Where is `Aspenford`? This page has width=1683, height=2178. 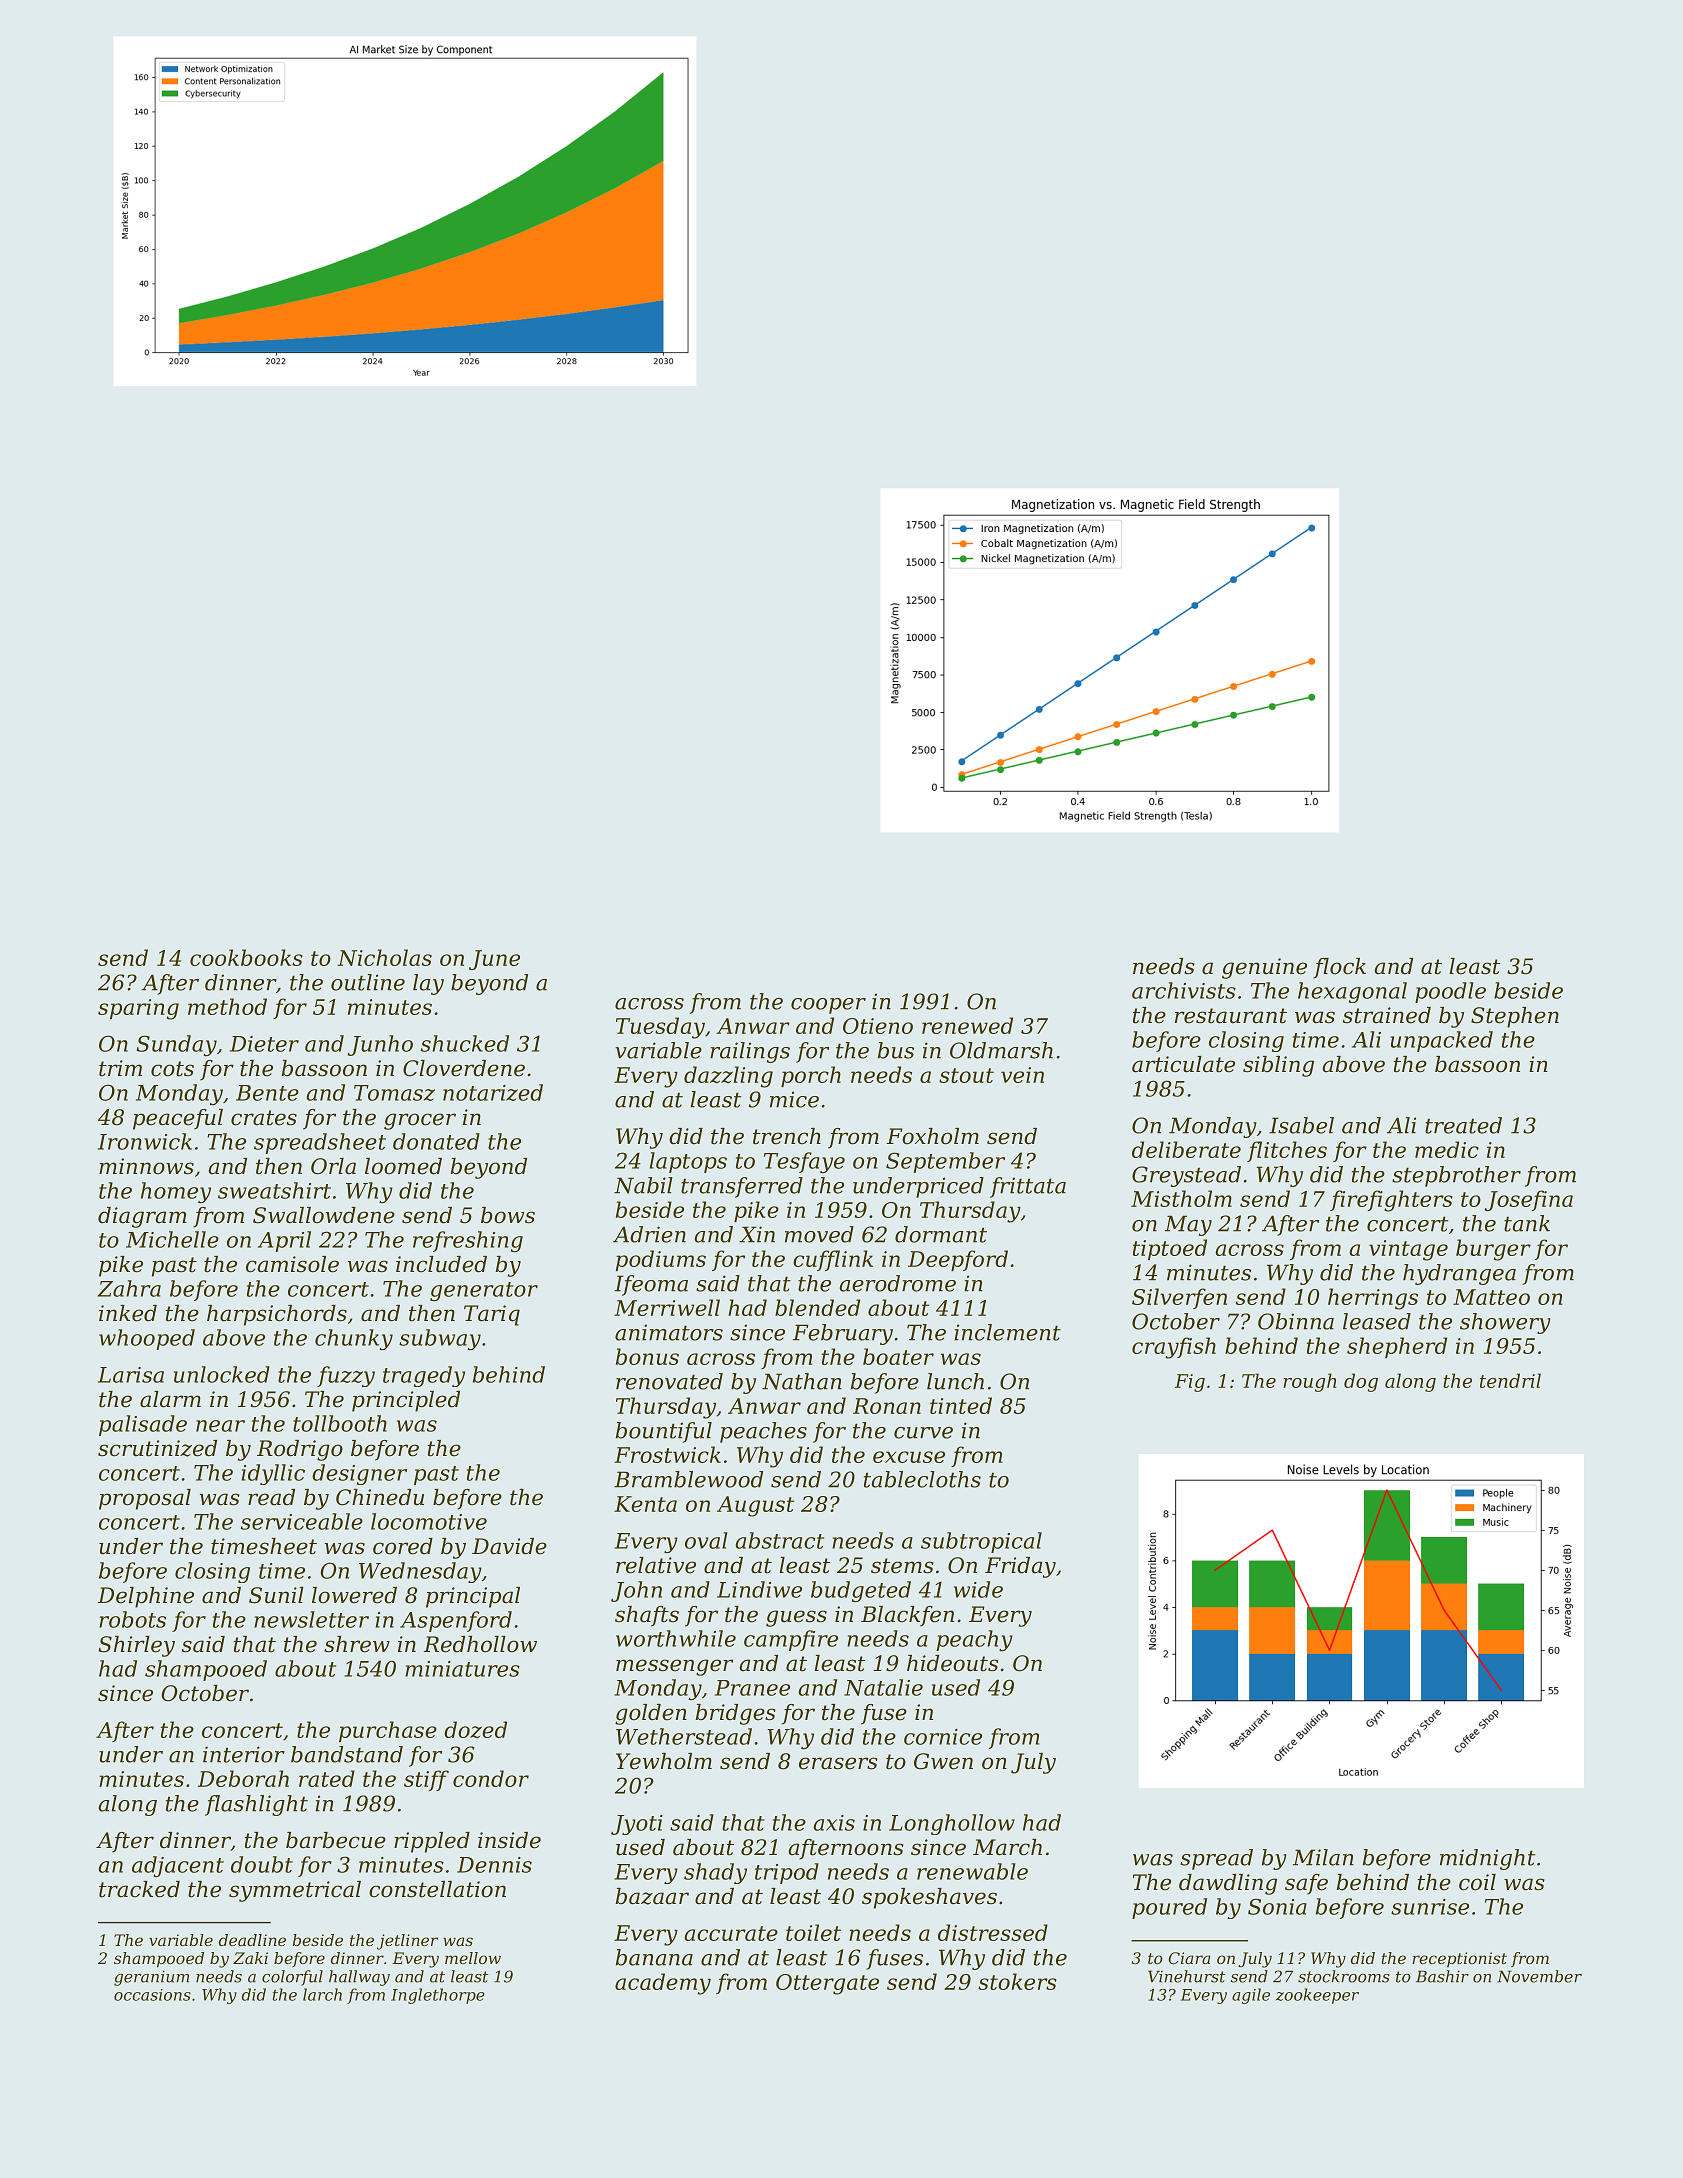
Aspenford is located at coordinates (456, 1621).
